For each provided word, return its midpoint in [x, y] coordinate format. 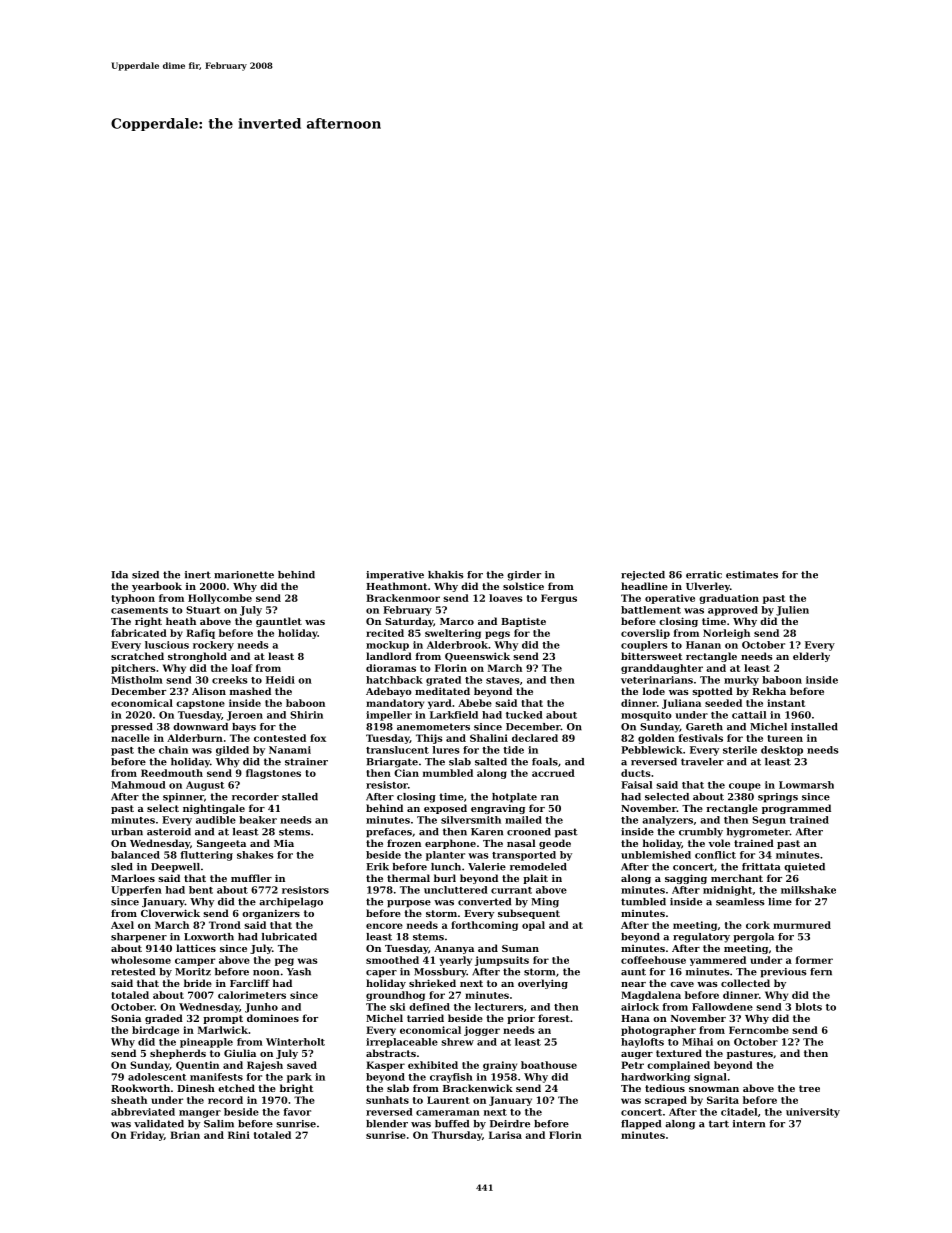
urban [127, 832]
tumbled [643, 902]
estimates [752, 575]
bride [198, 983]
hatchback [394, 680]
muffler [251, 878]
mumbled [448, 773]
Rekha [769, 691]
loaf [242, 668]
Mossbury [440, 973]
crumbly [701, 833]
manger [200, 1114]
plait [535, 879]
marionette [244, 575]
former [814, 960]
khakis [446, 575]
